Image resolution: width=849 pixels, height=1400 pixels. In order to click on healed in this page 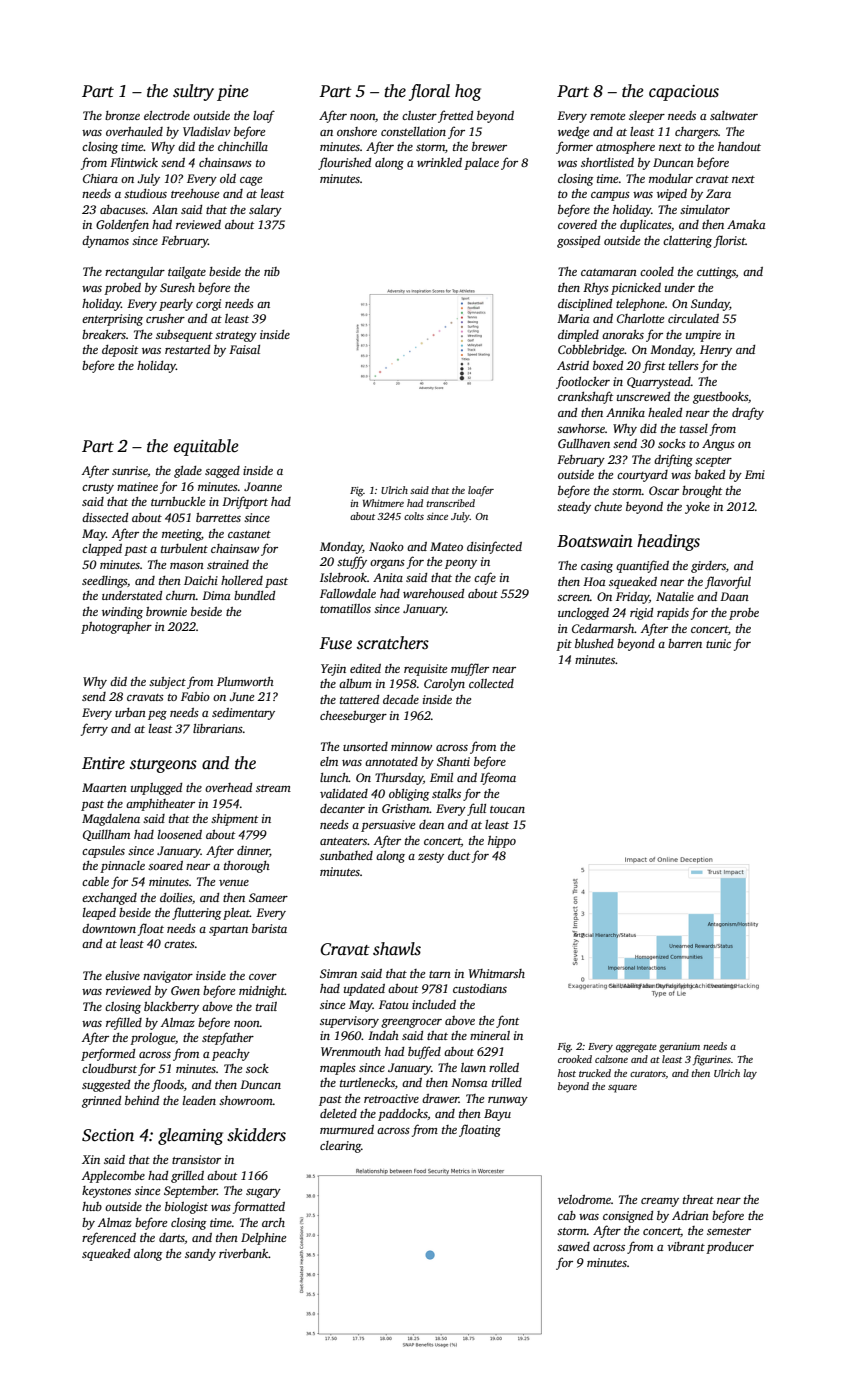, I will do `click(665, 412)`.
